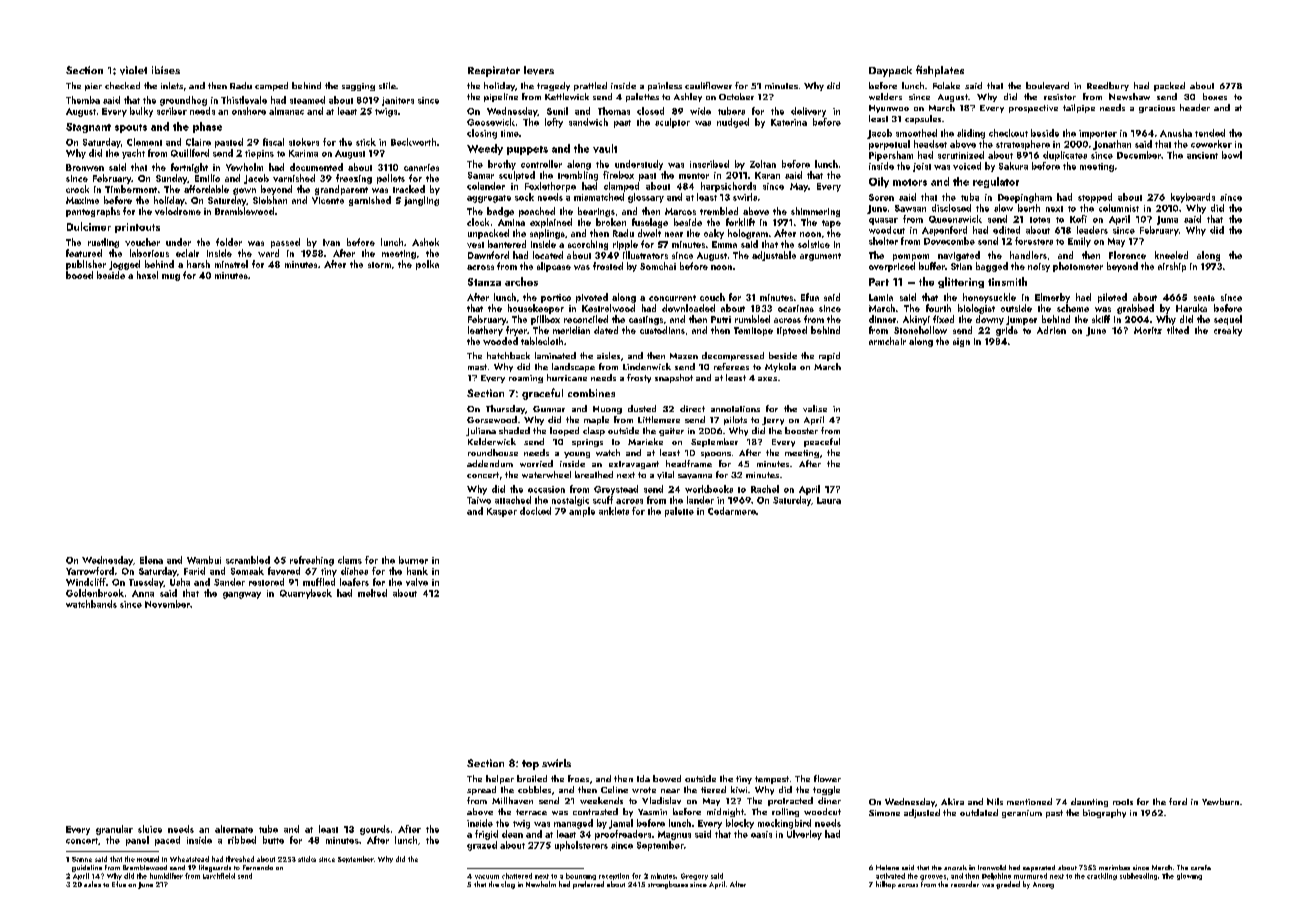  Describe the element at coordinates (1195, 107) in the image. I see `header` at that location.
